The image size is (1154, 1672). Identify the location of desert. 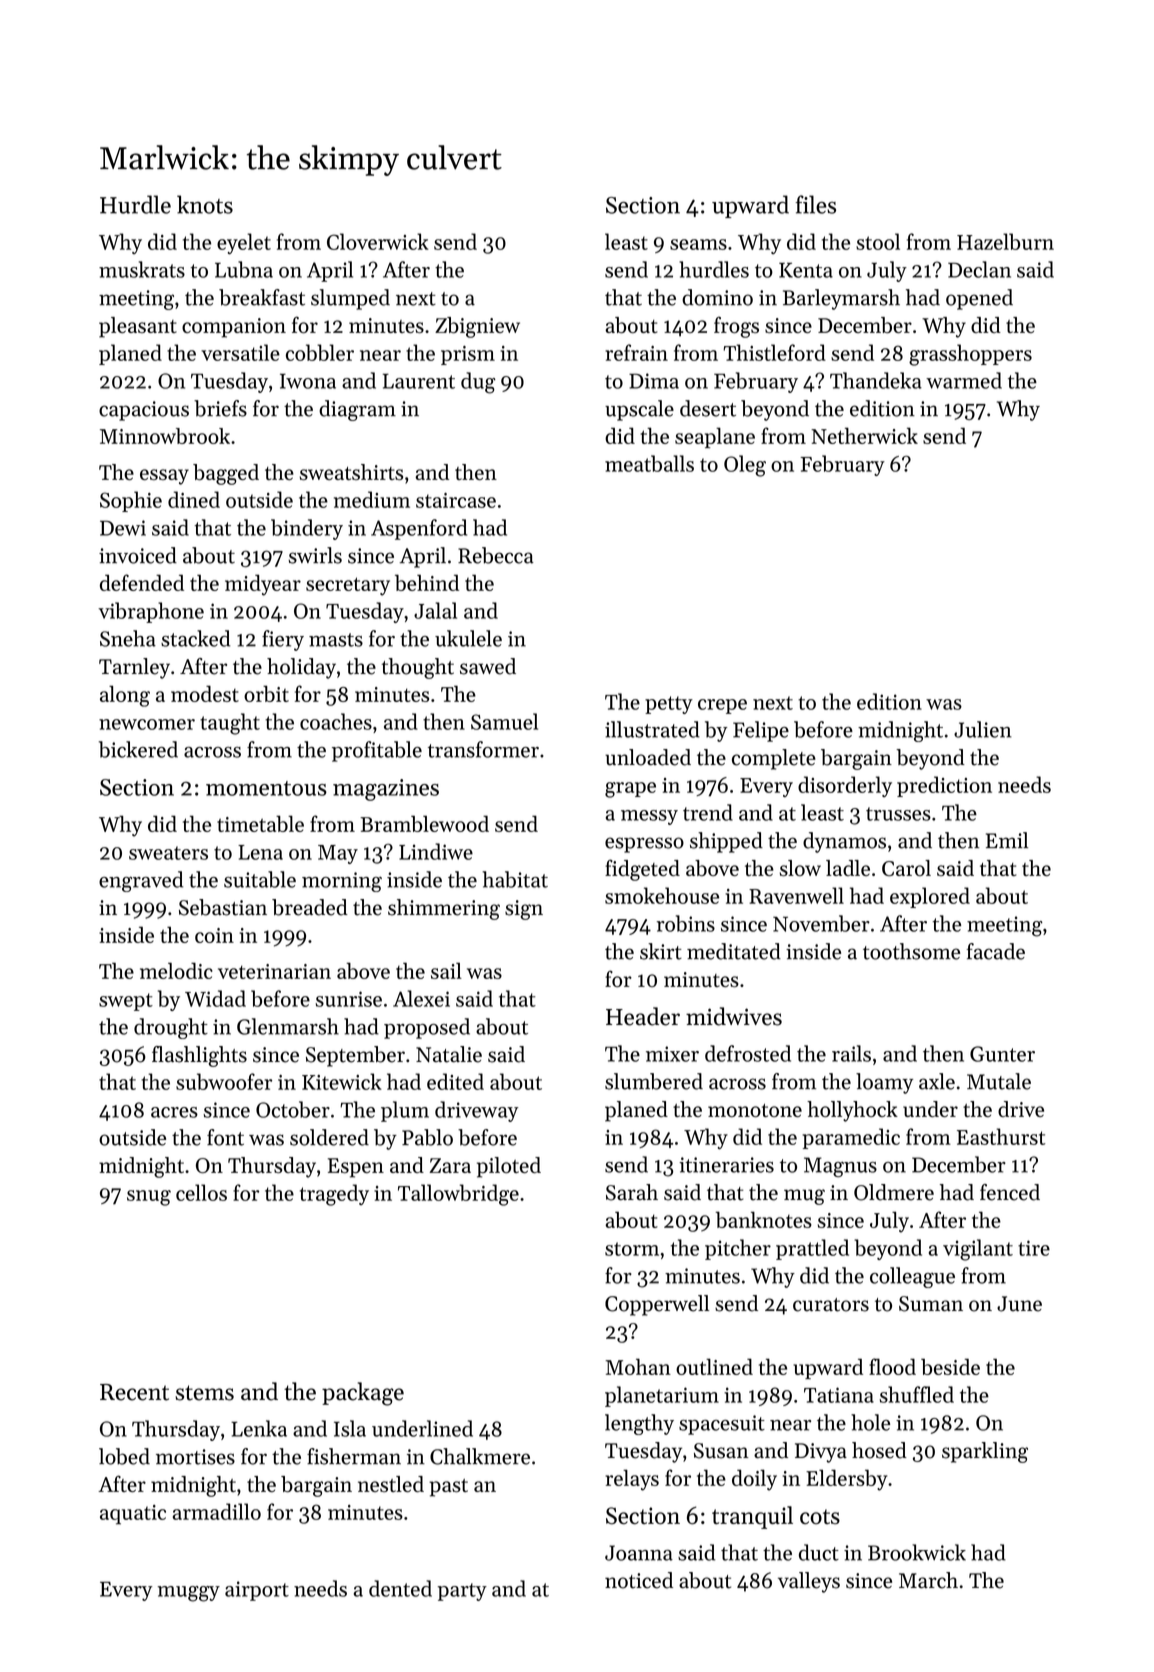
(708, 408).
